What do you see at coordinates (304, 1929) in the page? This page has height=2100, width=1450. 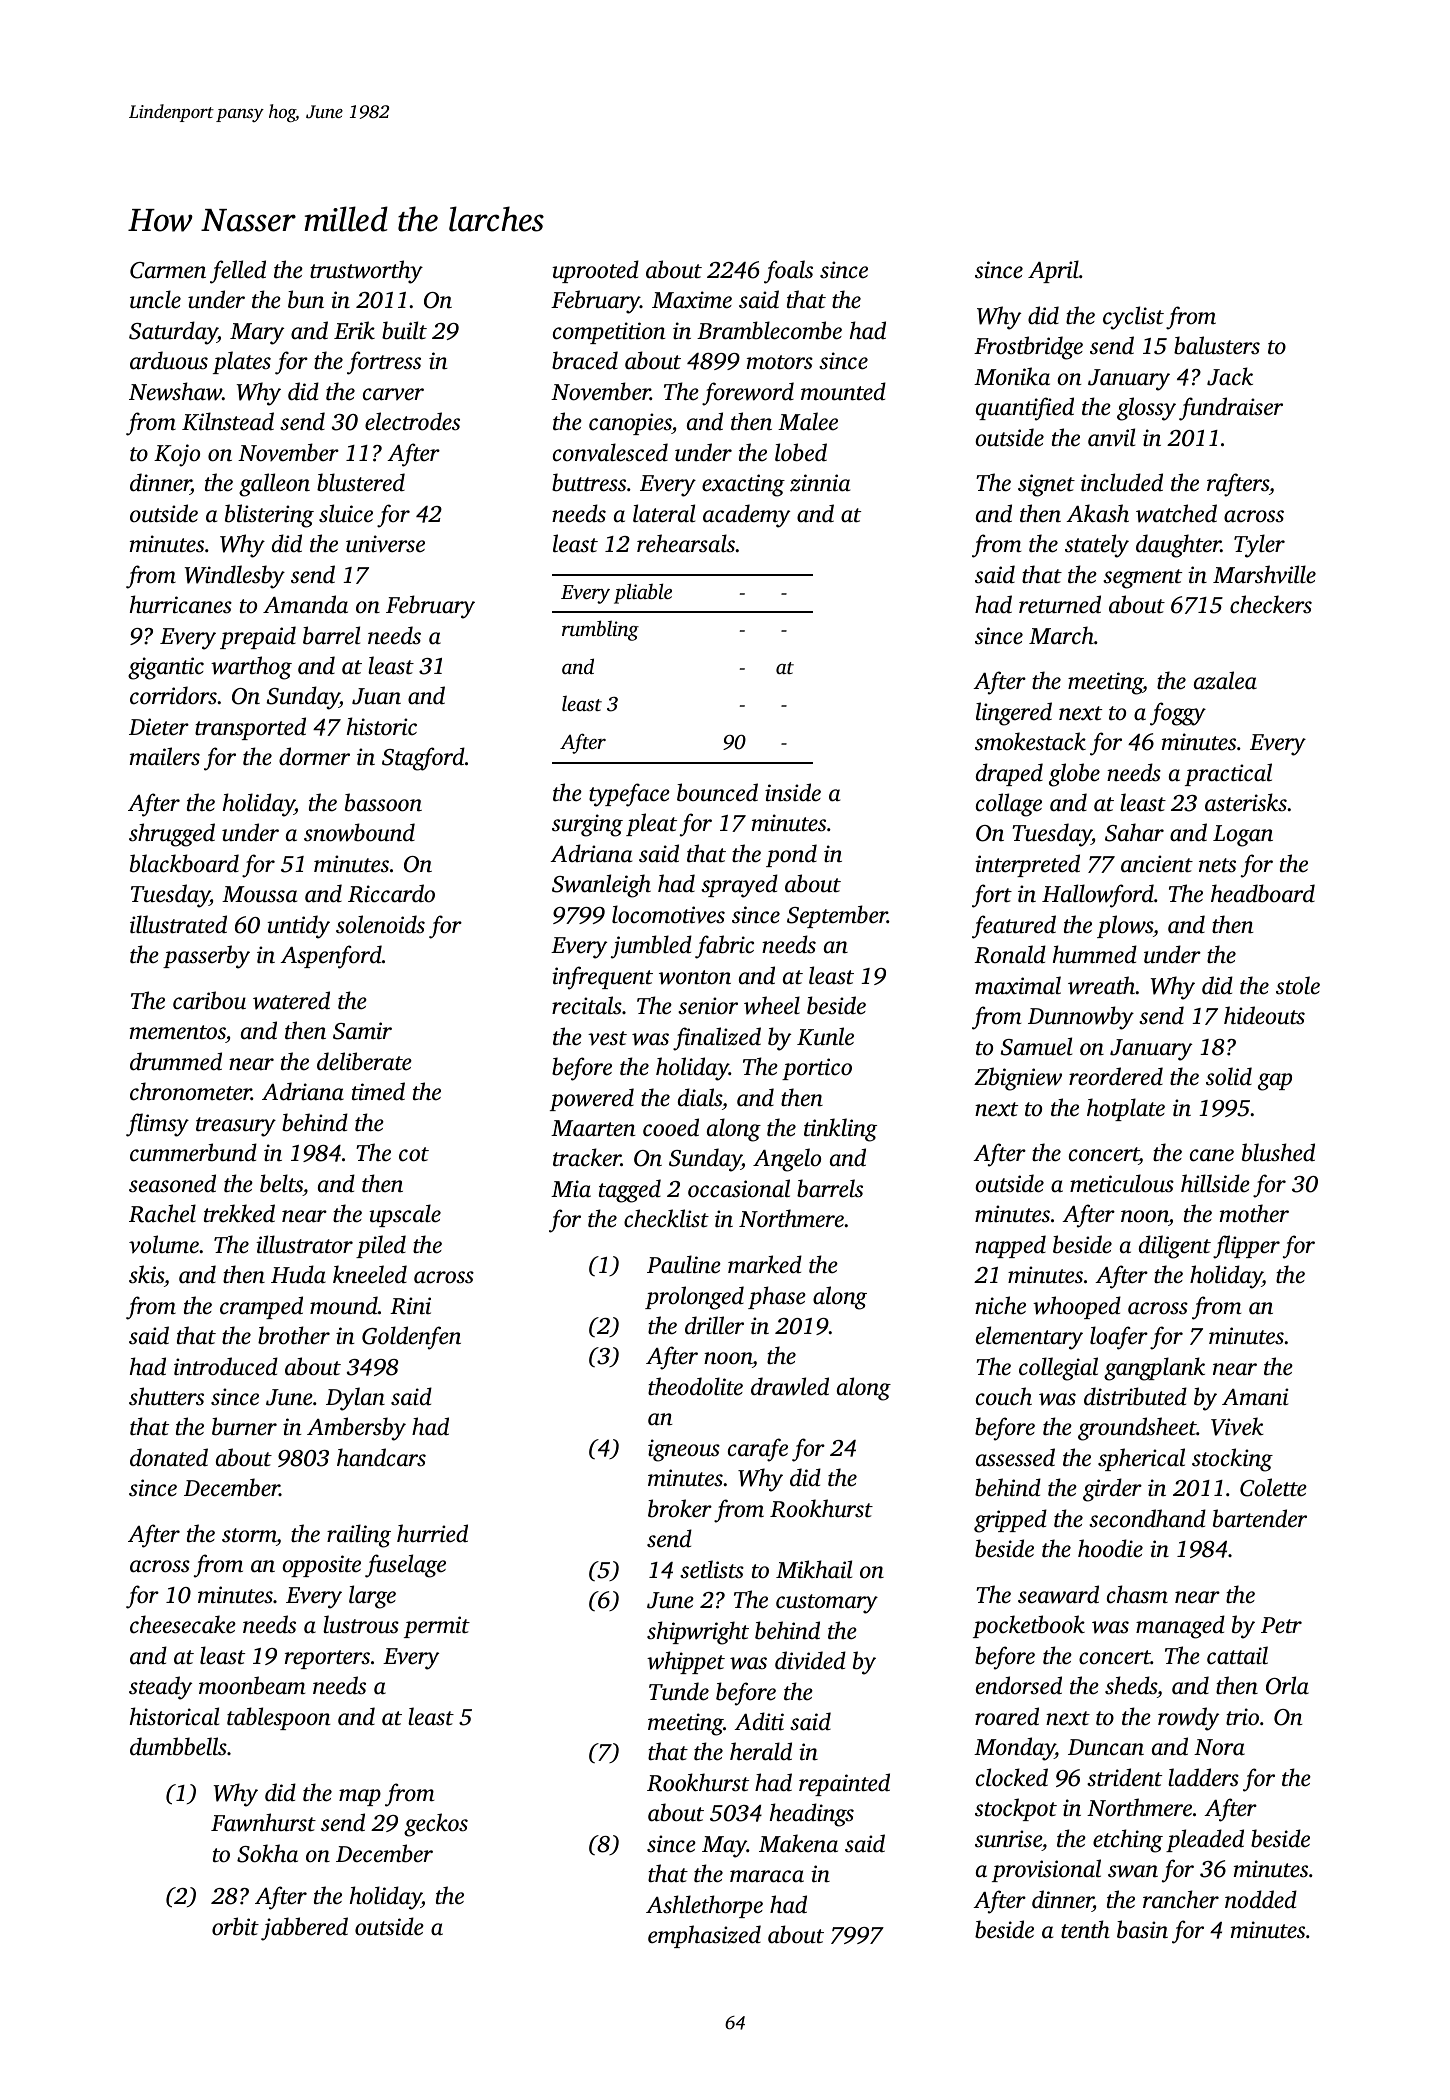 I see `jabbered` at bounding box center [304, 1929].
